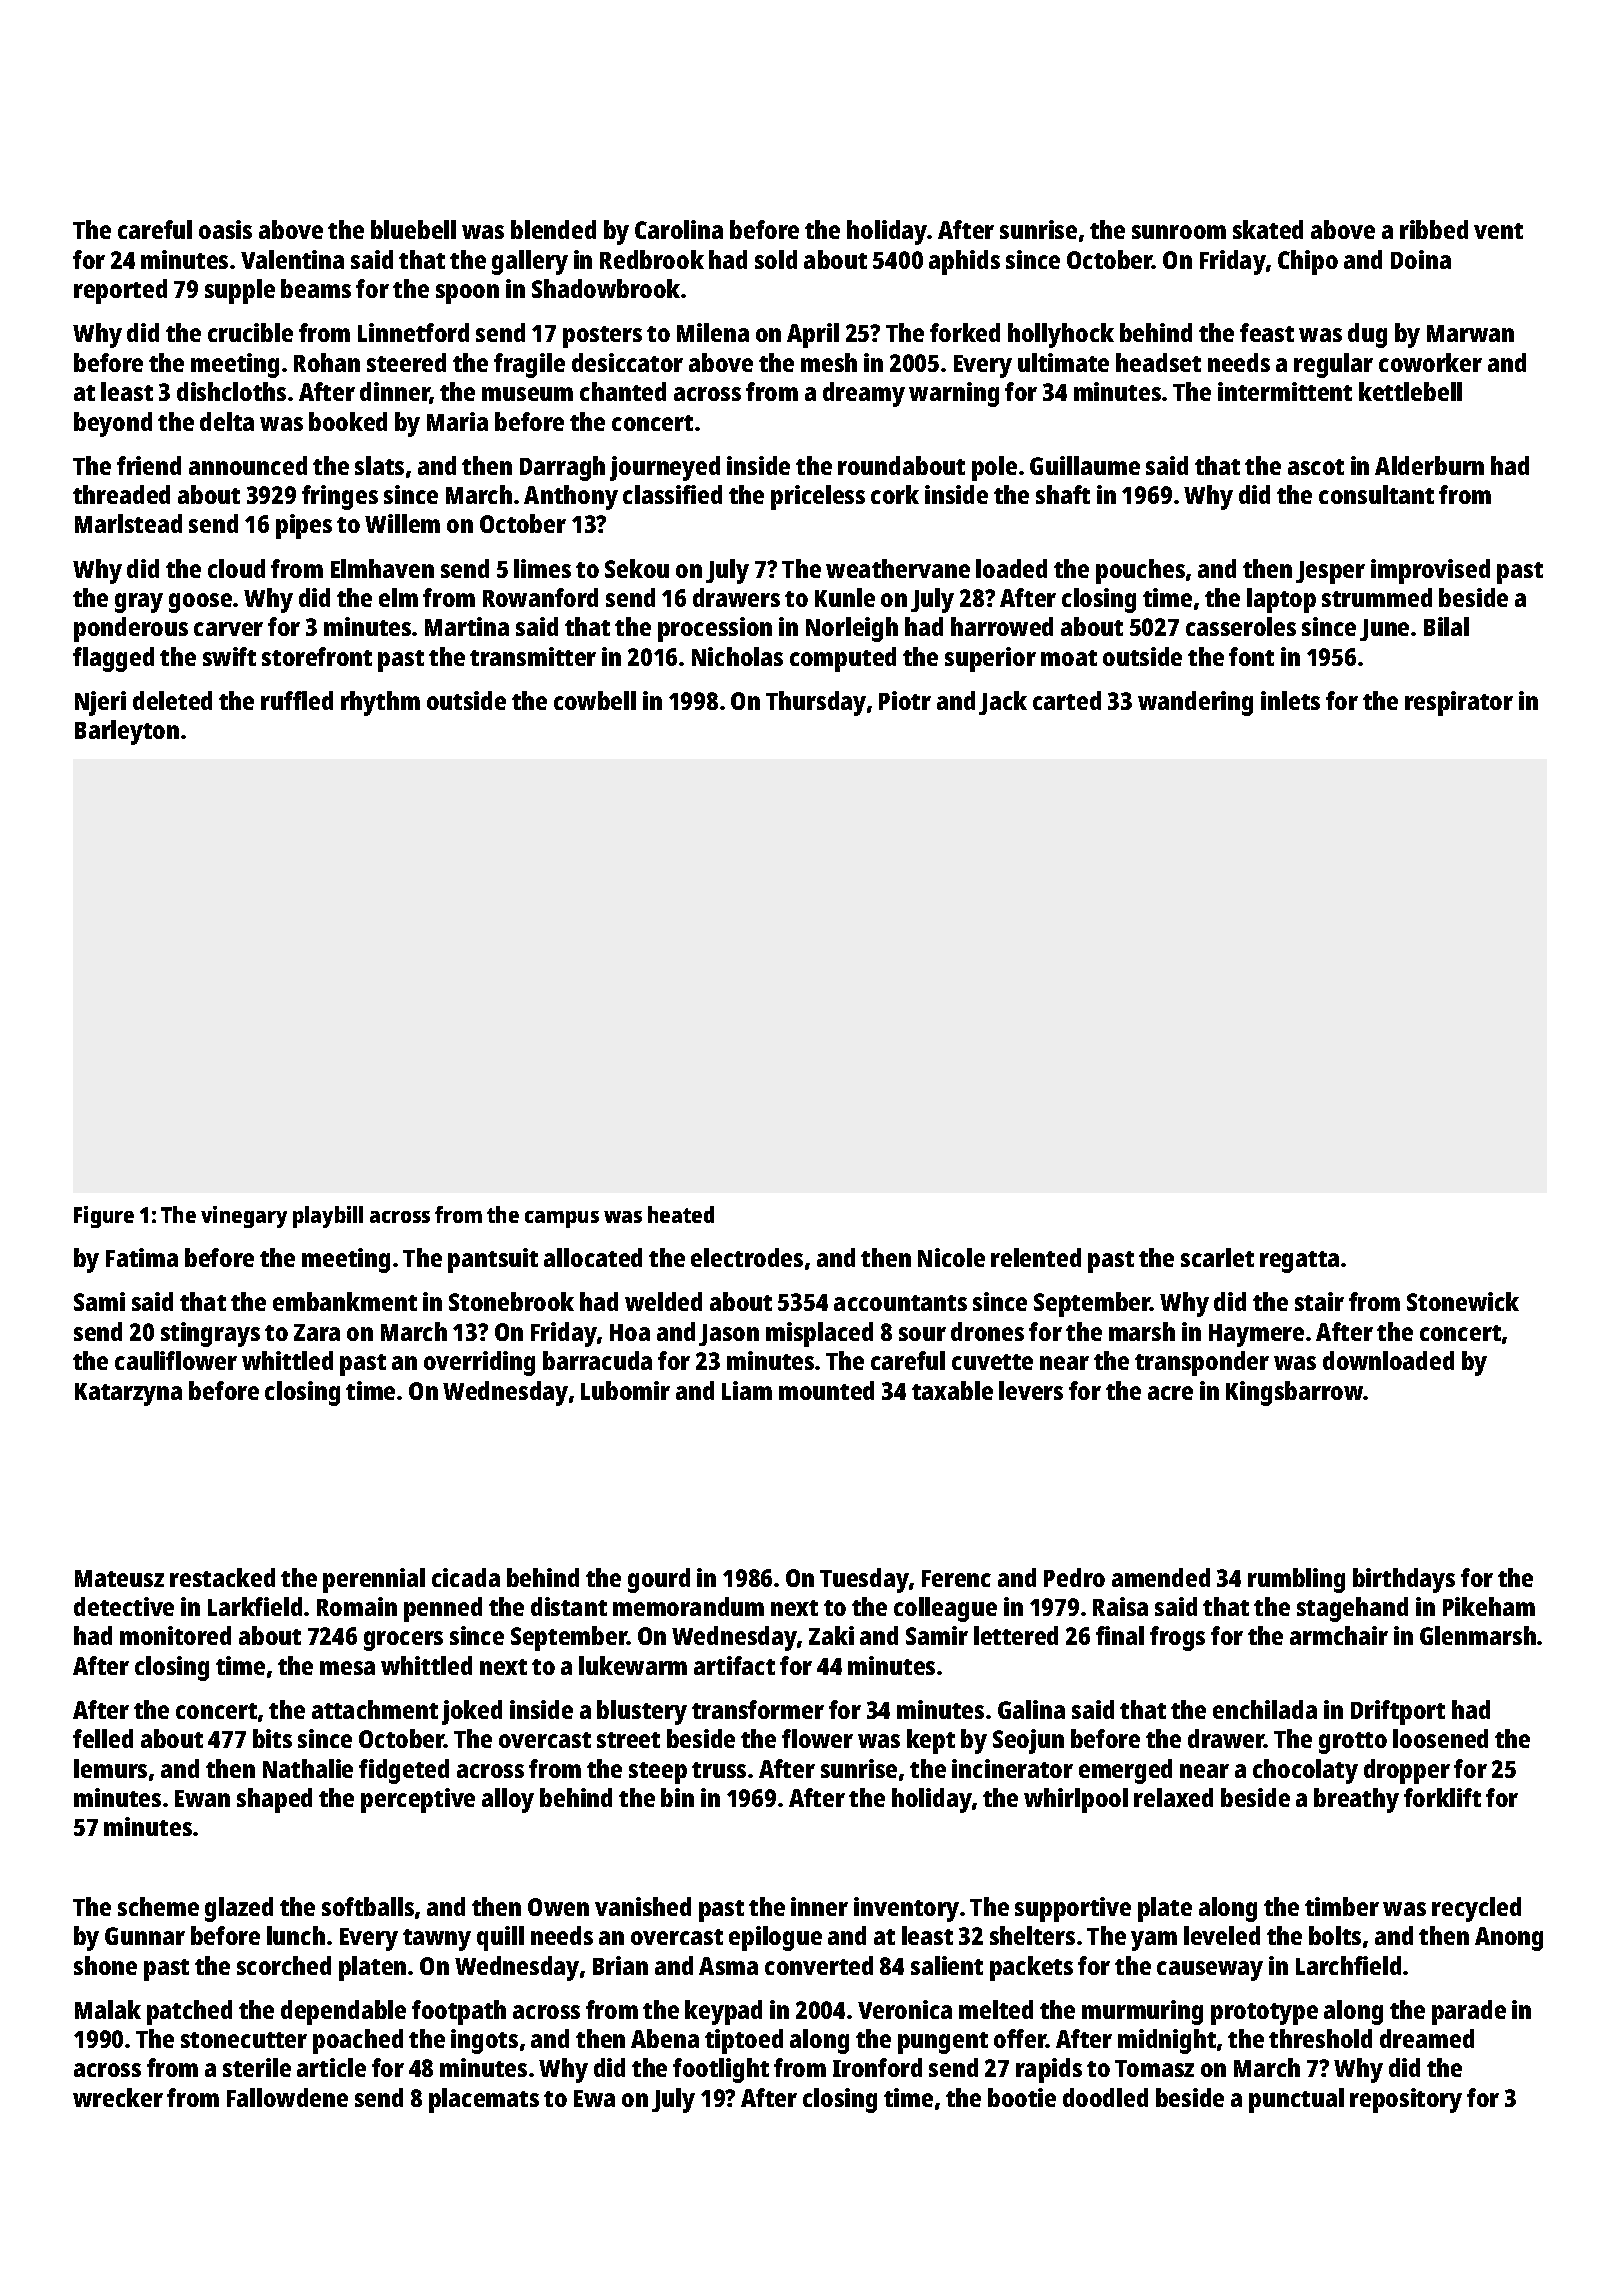 This screenshot has width=1620, height=2292. What do you see at coordinates (1296, 1580) in the screenshot?
I see `rumbling` at bounding box center [1296, 1580].
